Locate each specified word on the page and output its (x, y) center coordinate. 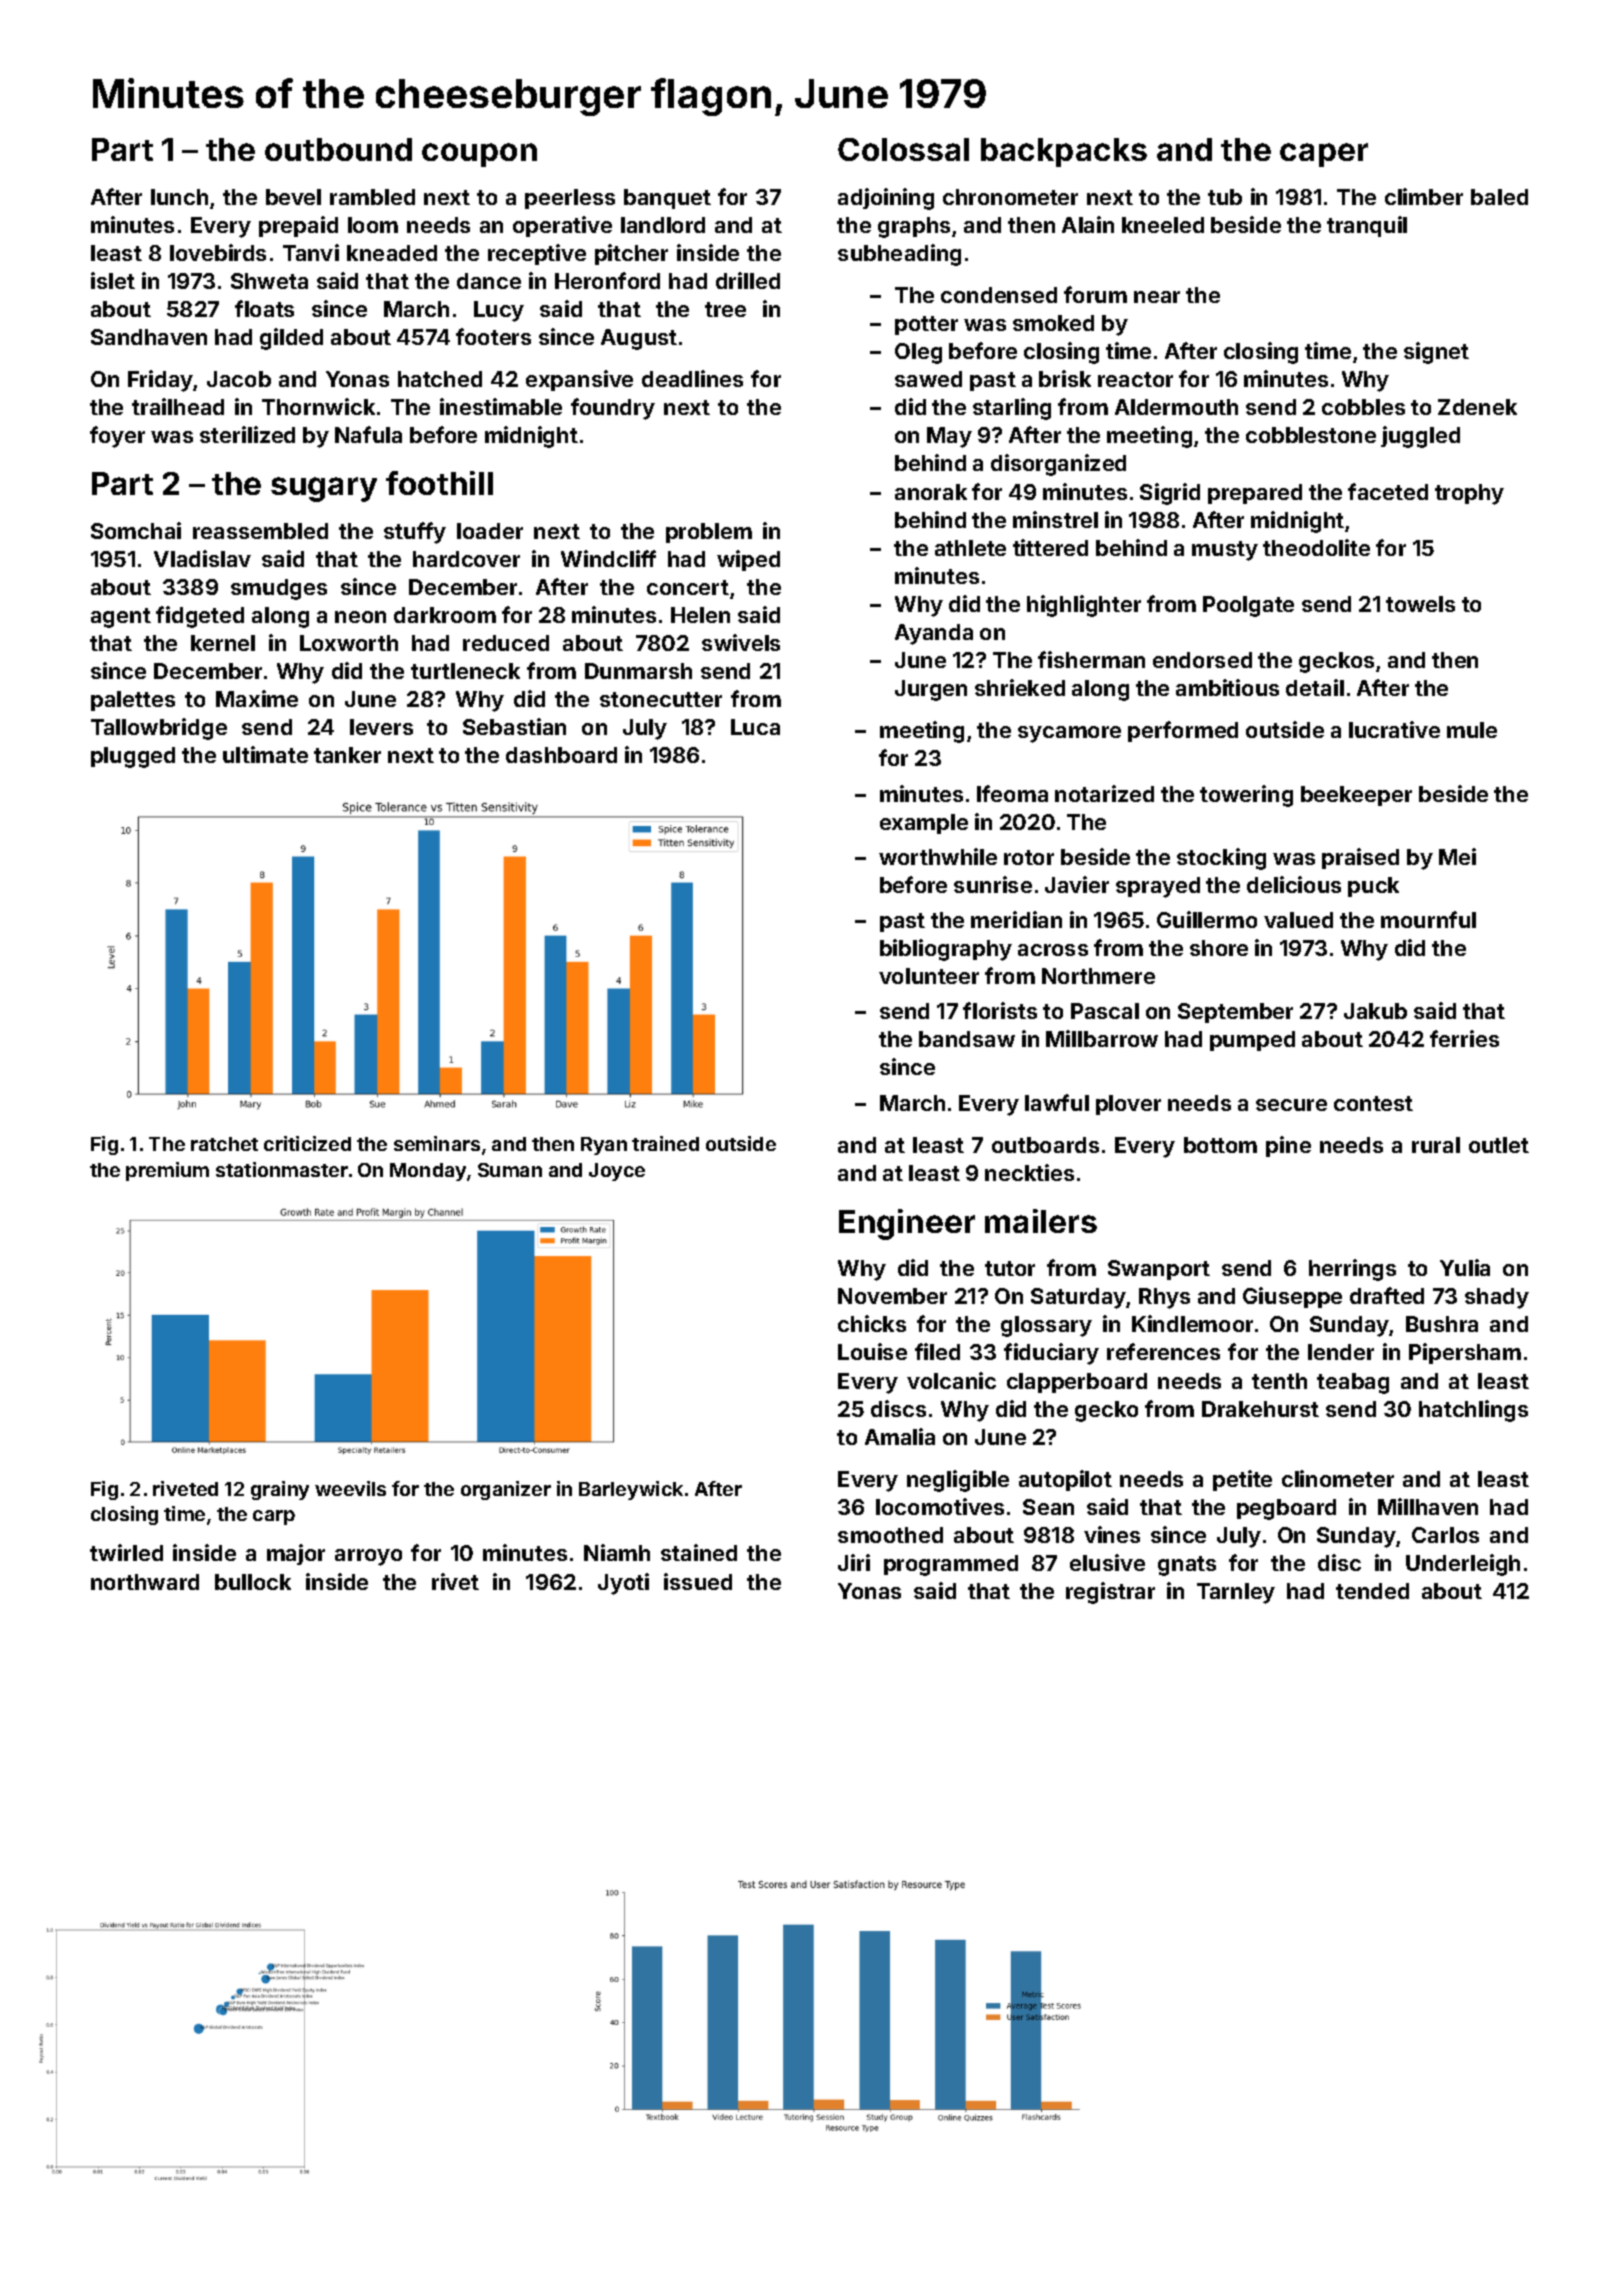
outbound (338, 149)
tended (1372, 1591)
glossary (1046, 1326)
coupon (479, 155)
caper (1324, 155)
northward (145, 1582)
